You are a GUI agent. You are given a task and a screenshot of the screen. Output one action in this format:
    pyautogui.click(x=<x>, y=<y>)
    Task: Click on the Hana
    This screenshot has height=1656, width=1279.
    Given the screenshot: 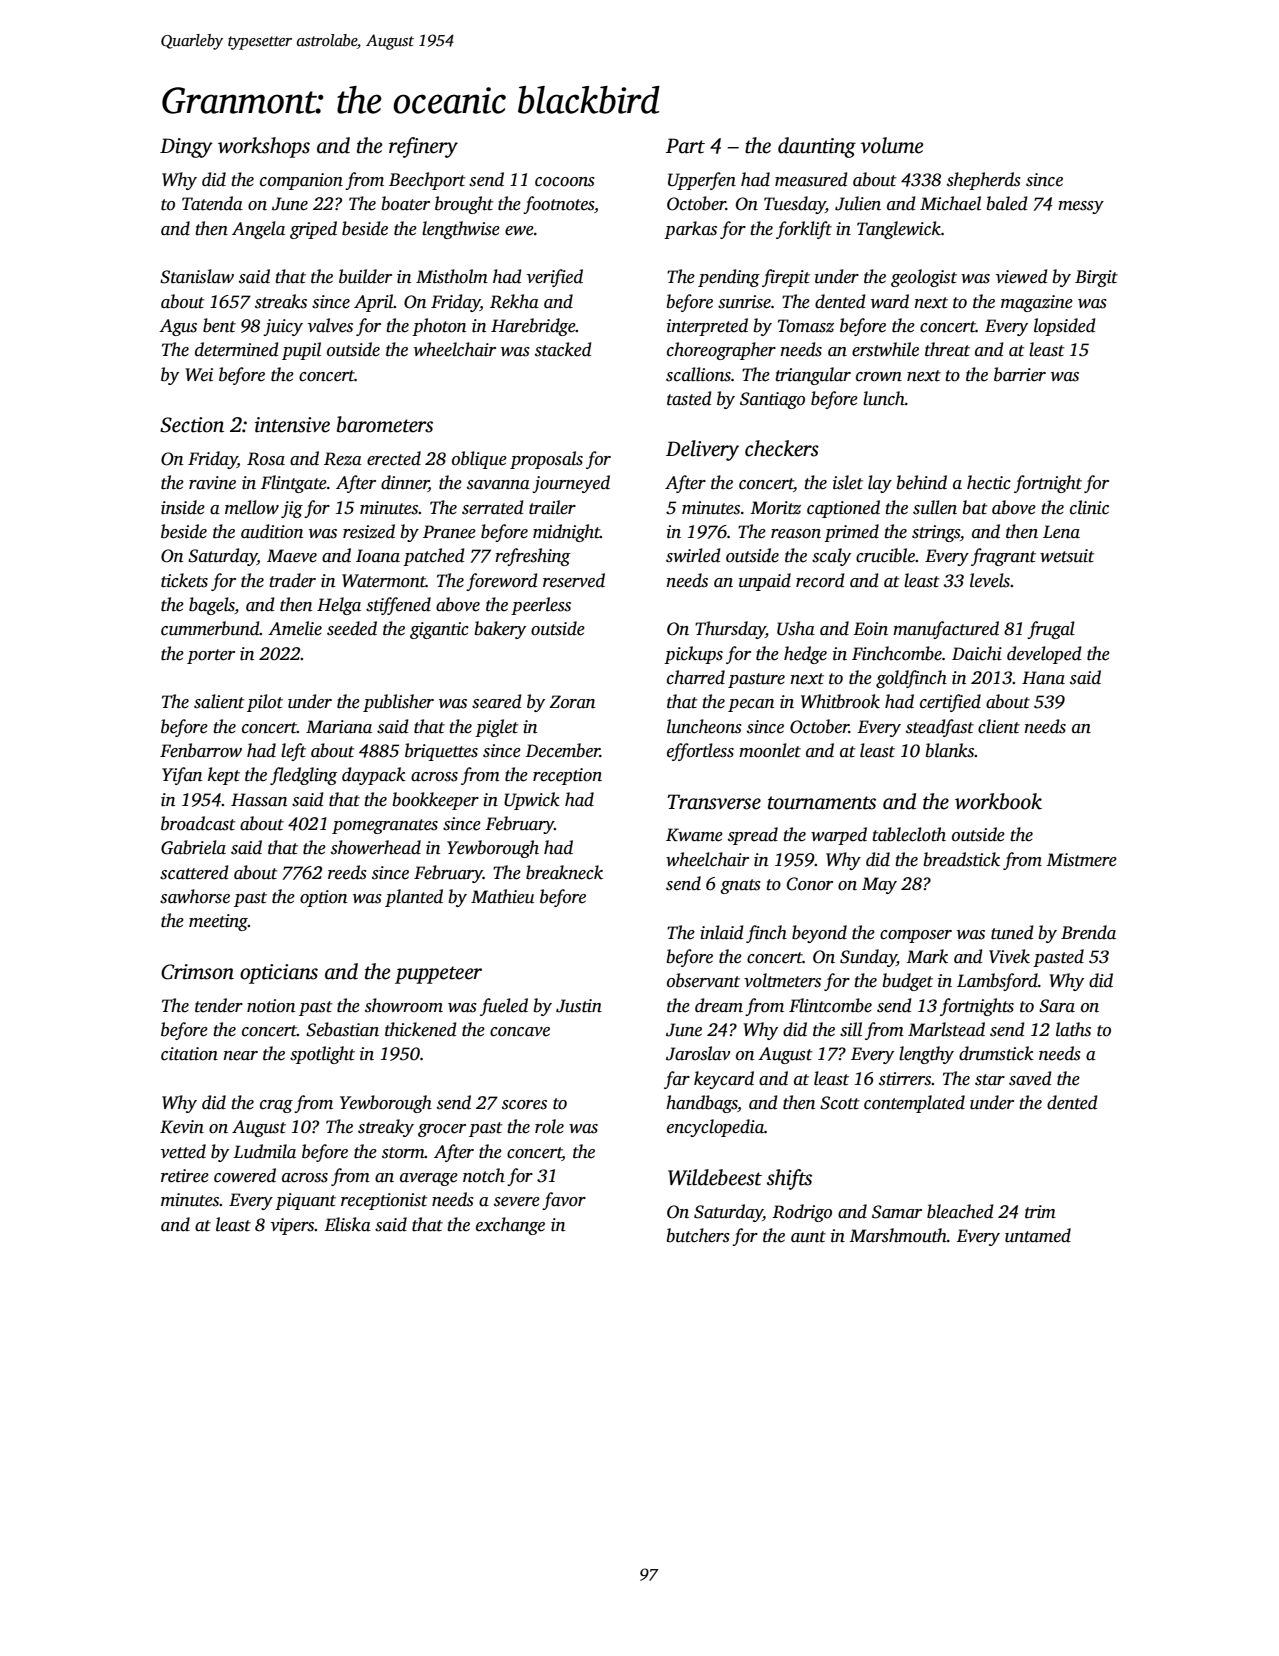 What is the action you would take?
    pyautogui.click(x=1043, y=678)
